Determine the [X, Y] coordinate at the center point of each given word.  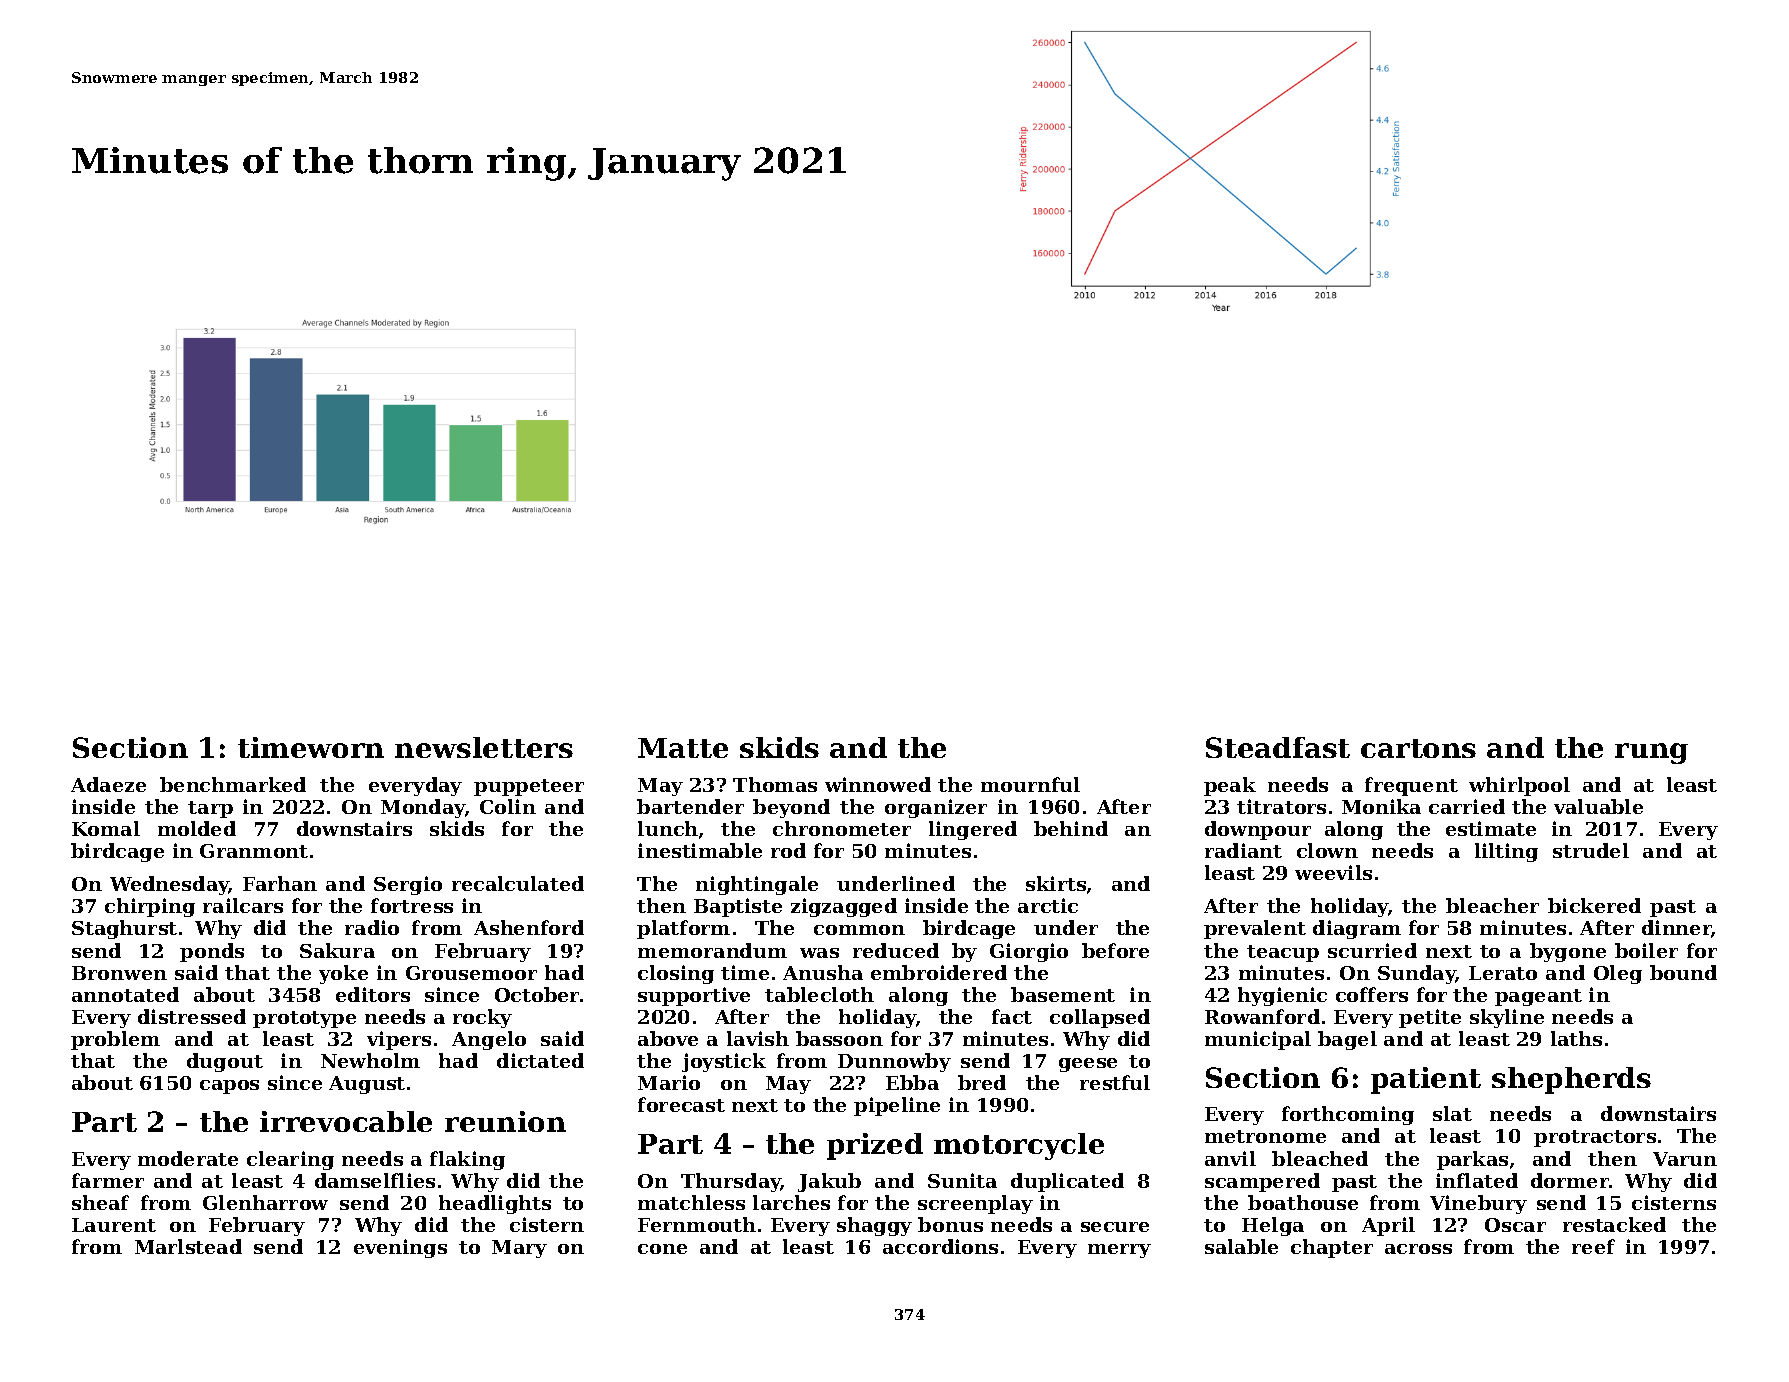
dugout [225, 1062]
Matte [683, 748]
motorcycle [1019, 1146]
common [859, 930]
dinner [1677, 929]
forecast [681, 1104]
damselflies [375, 1180]
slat [1452, 1113]
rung [1651, 753]
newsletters [484, 747]
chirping [150, 907]
